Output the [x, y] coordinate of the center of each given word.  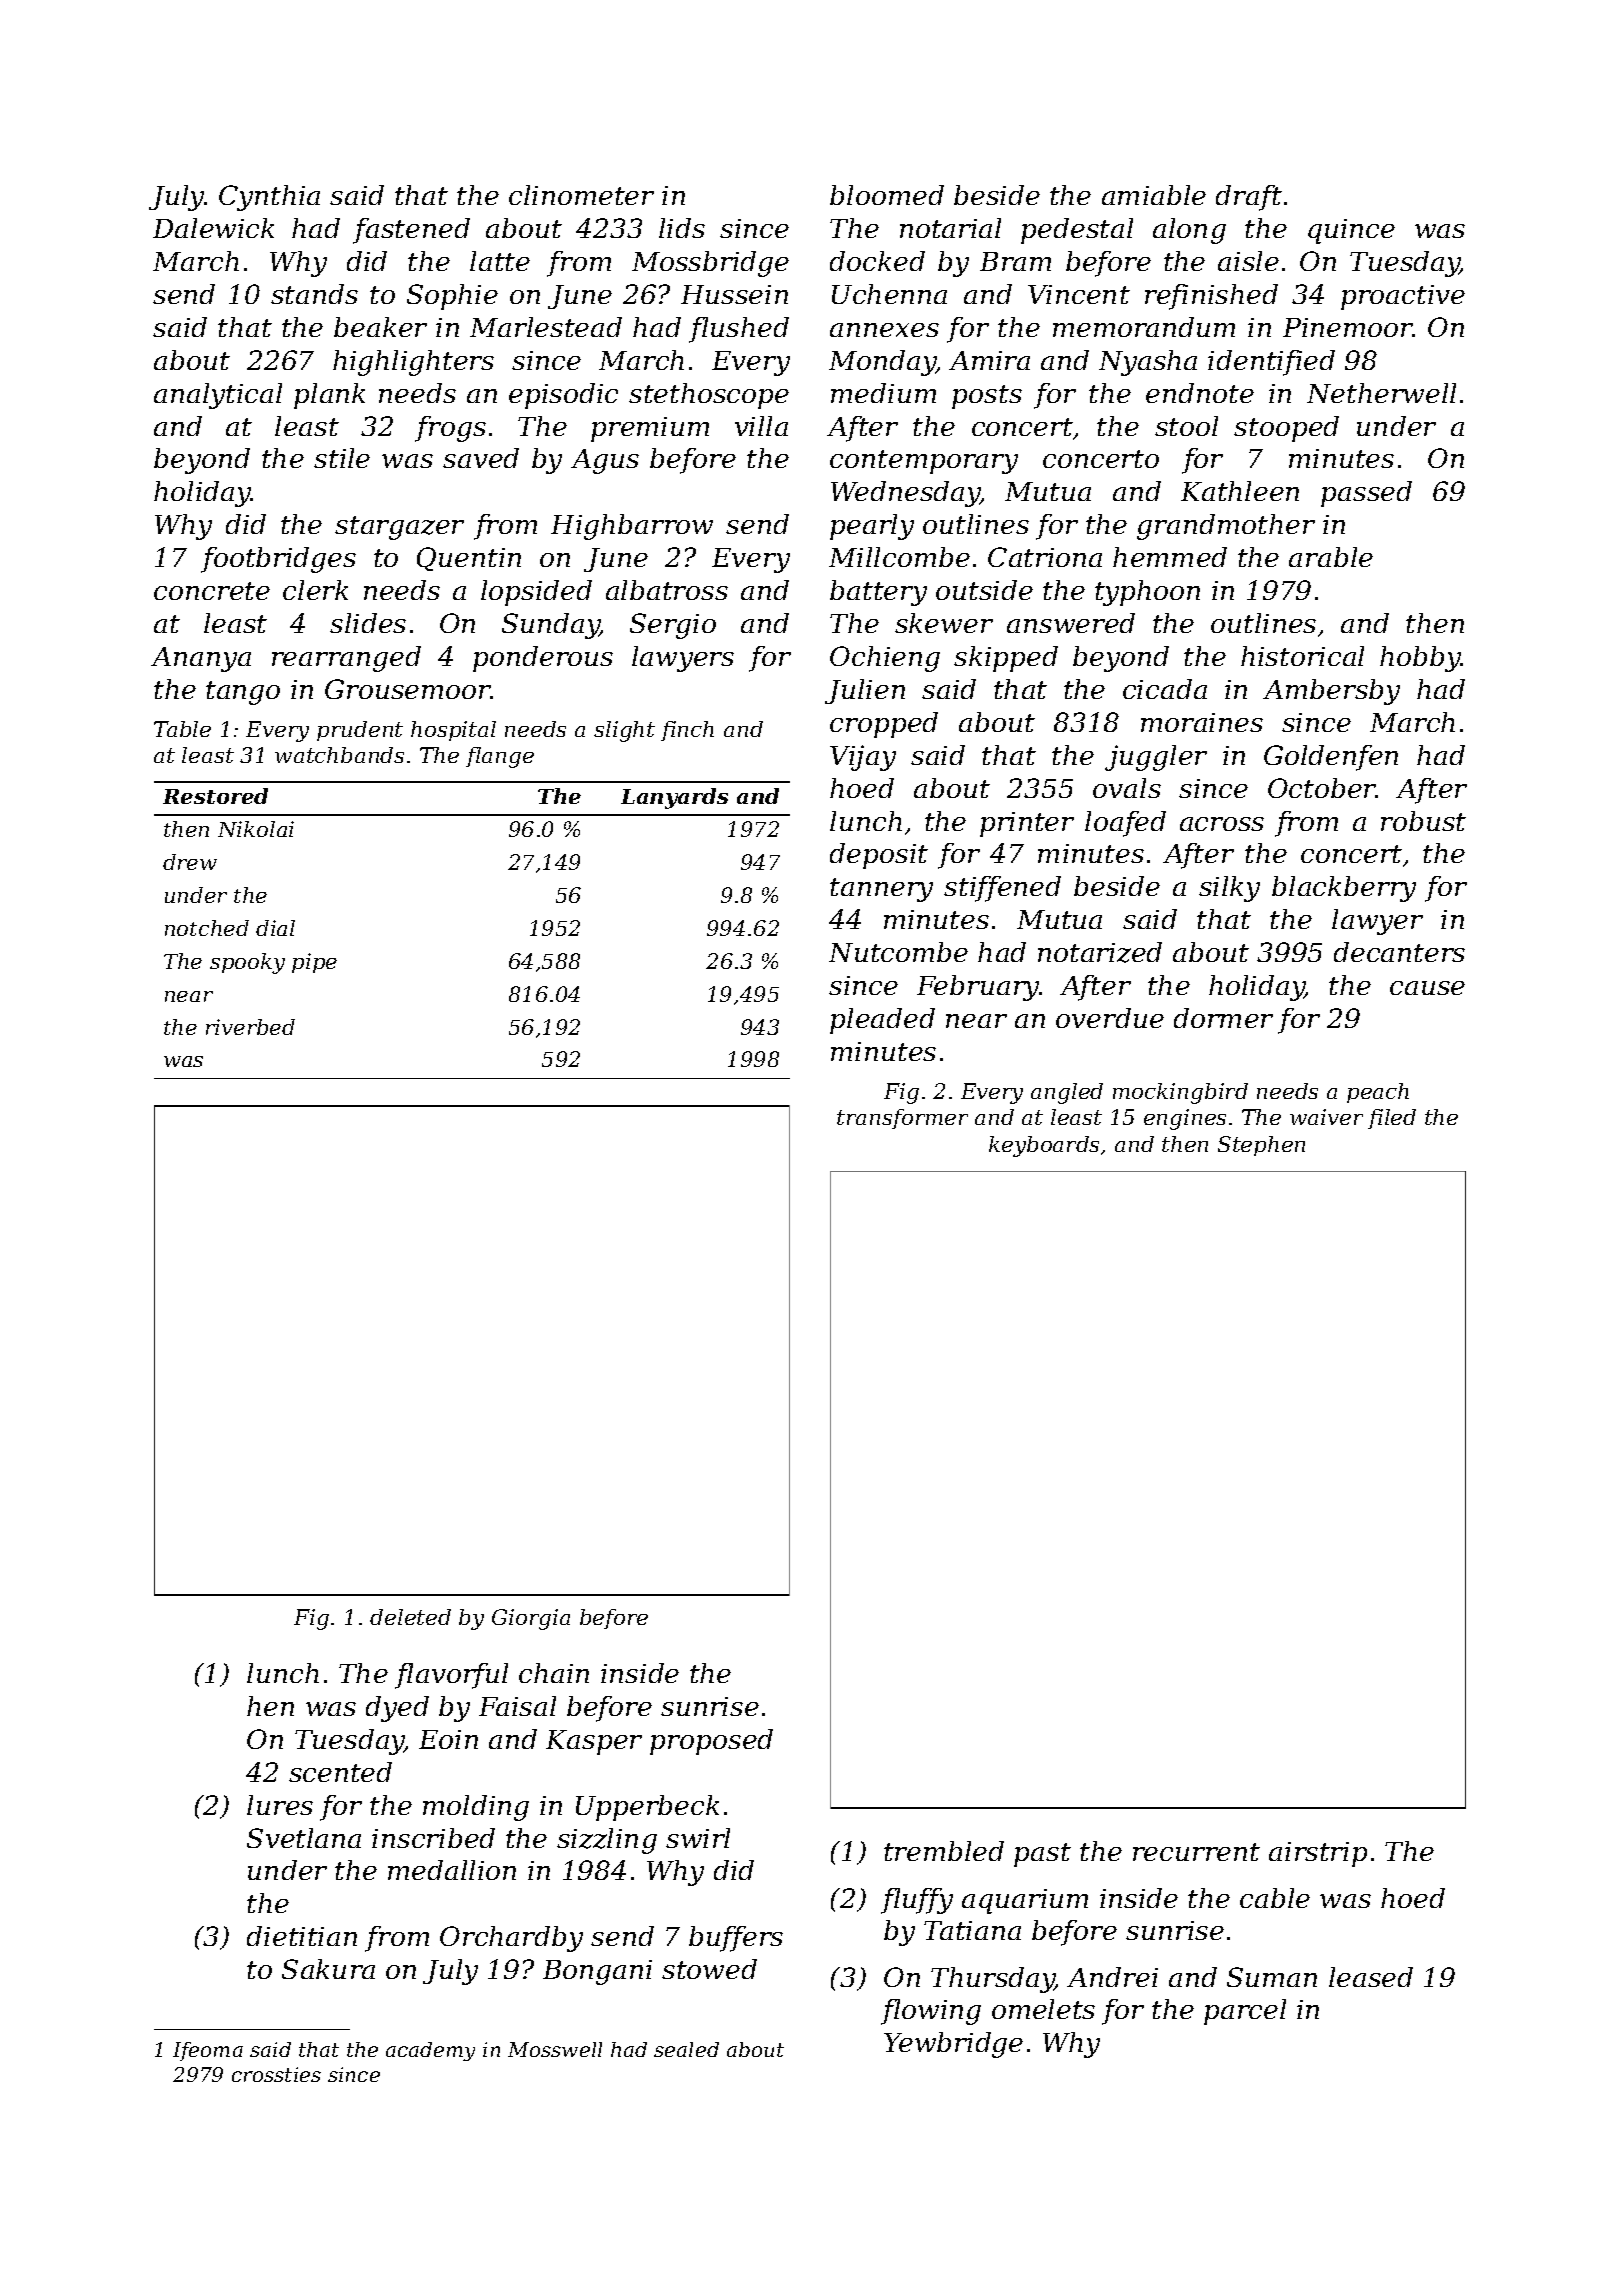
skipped [1006, 659]
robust [1423, 821]
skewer [944, 623]
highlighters [413, 363]
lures [280, 1805]
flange [500, 757]
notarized [1100, 952]
